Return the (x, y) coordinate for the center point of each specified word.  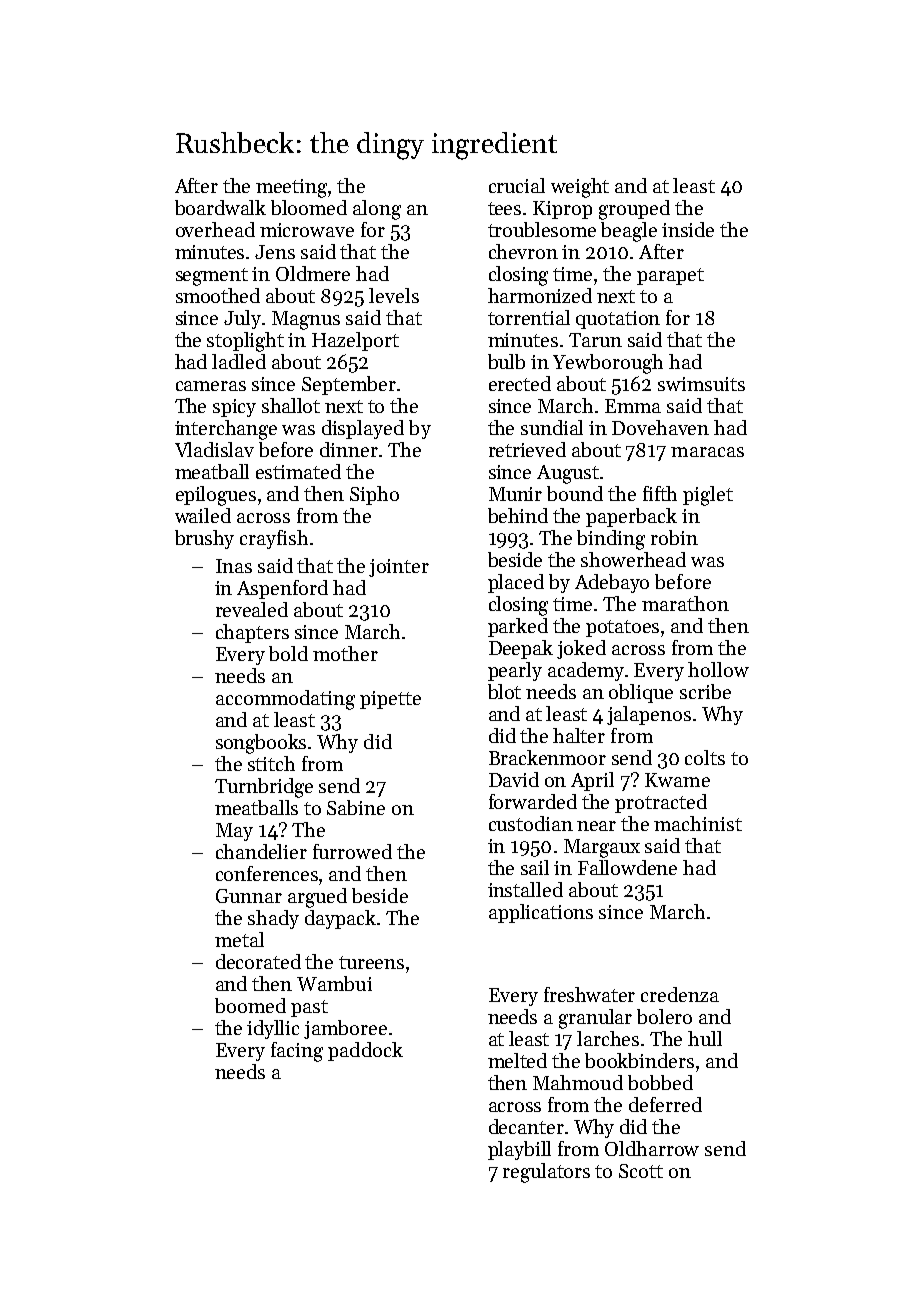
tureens (371, 962)
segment (212, 277)
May (234, 832)
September (349, 385)
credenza (680, 994)
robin (674, 537)
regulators (546, 1173)
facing (297, 1052)
